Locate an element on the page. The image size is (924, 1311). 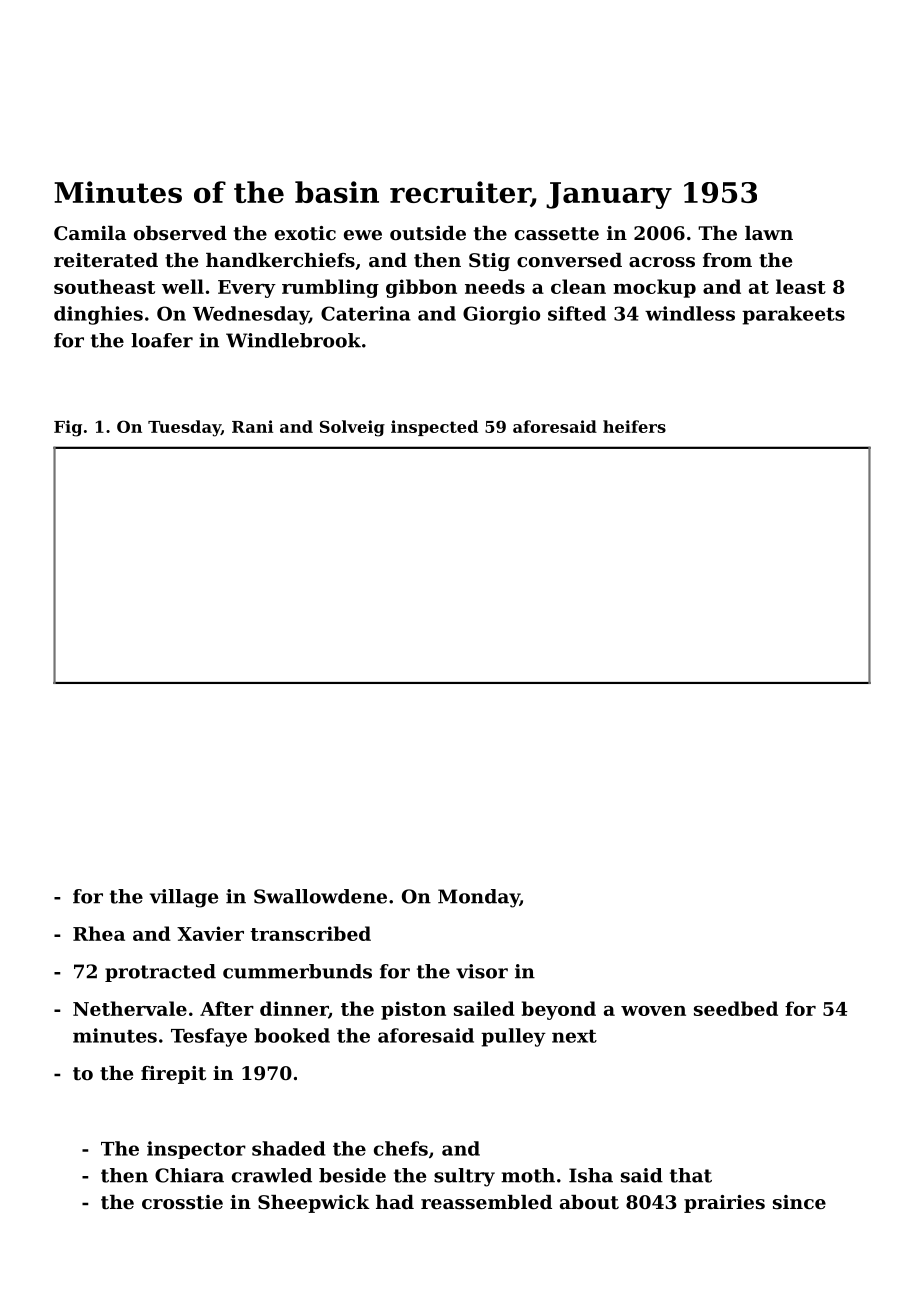
lawn is located at coordinates (769, 233).
